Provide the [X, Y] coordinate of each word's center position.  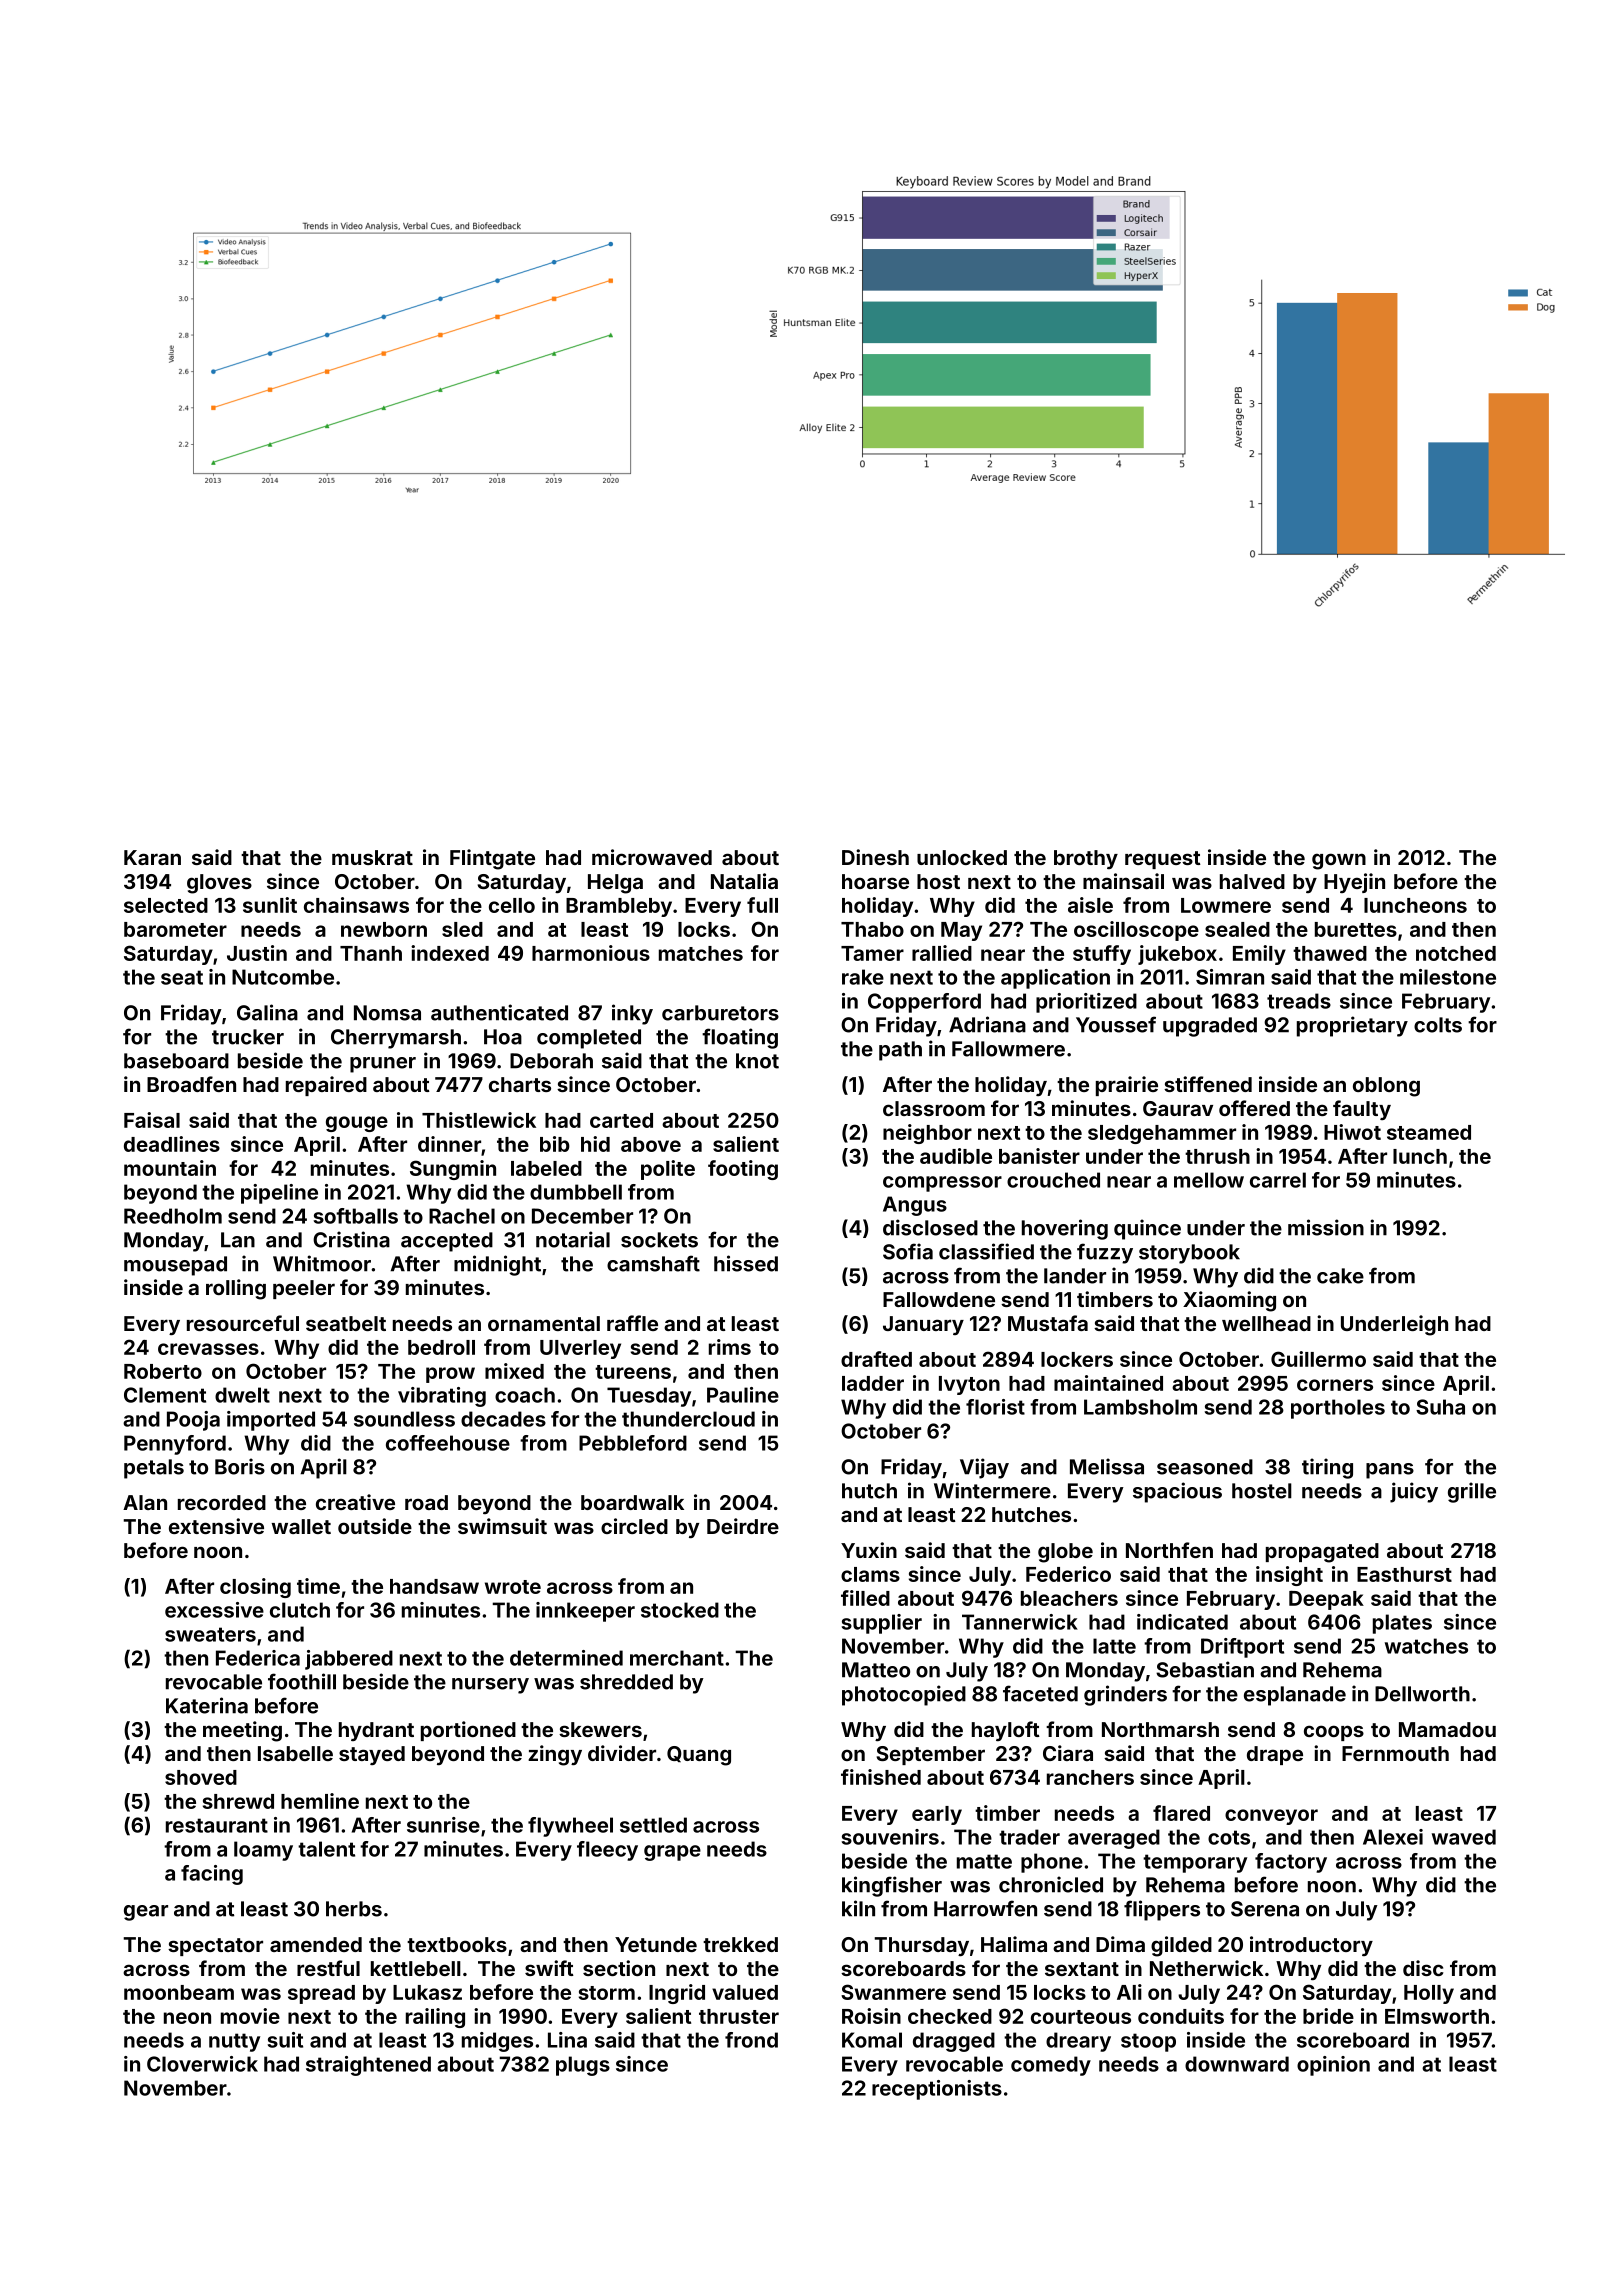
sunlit [270, 905]
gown [1339, 861]
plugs [583, 2066]
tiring [1327, 1468]
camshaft [653, 1263]
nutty [234, 2042]
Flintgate [492, 859]
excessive [214, 1610]
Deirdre [743, 1526]
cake [1340, 1276]
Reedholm [173, 1216]
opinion [1333, 2066]
